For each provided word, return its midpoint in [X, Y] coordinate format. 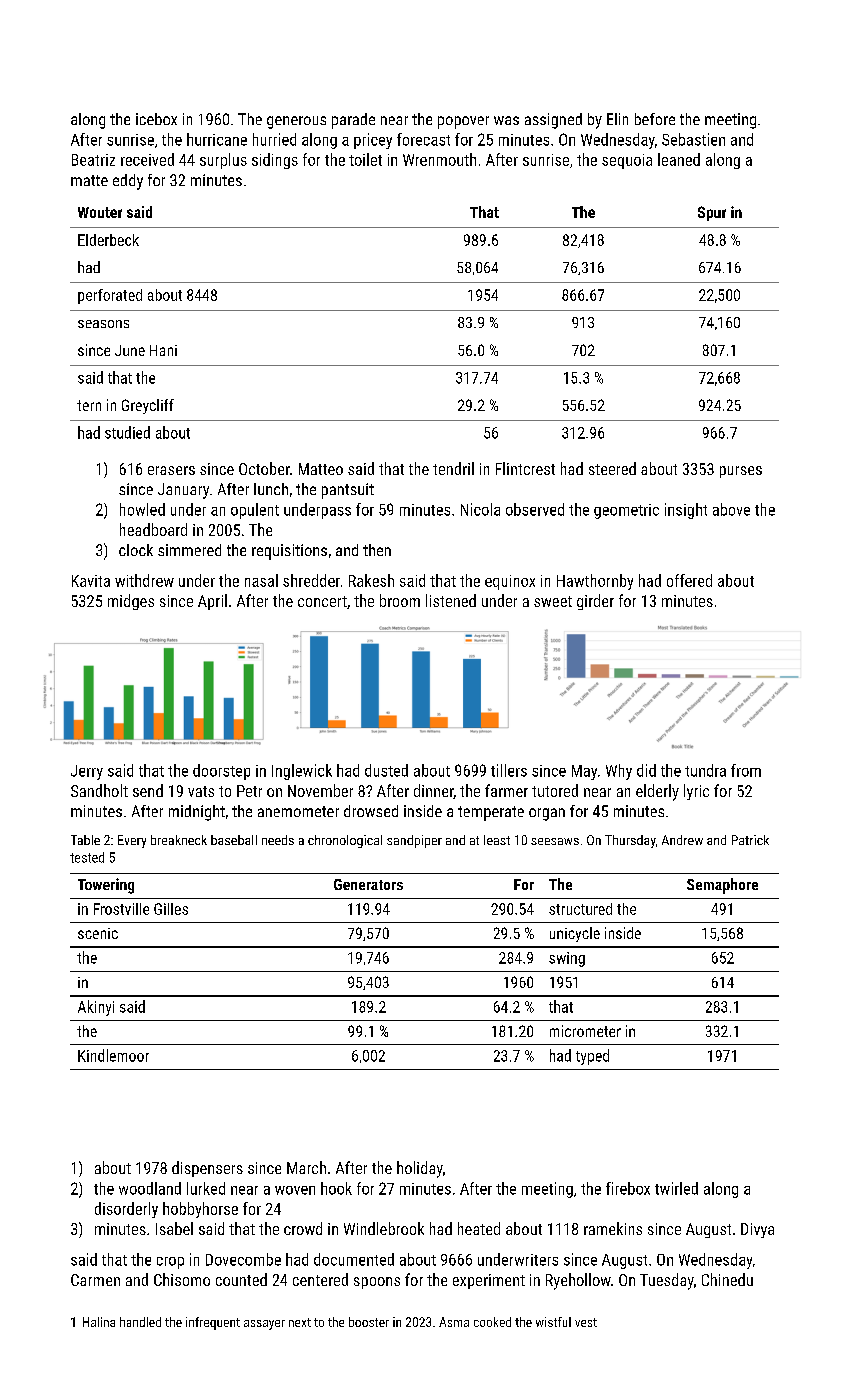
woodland [150, 1188]
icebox [156, 119]
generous [296, 122]
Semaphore [722, 886]
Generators [368, 884]
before [655, 119]
